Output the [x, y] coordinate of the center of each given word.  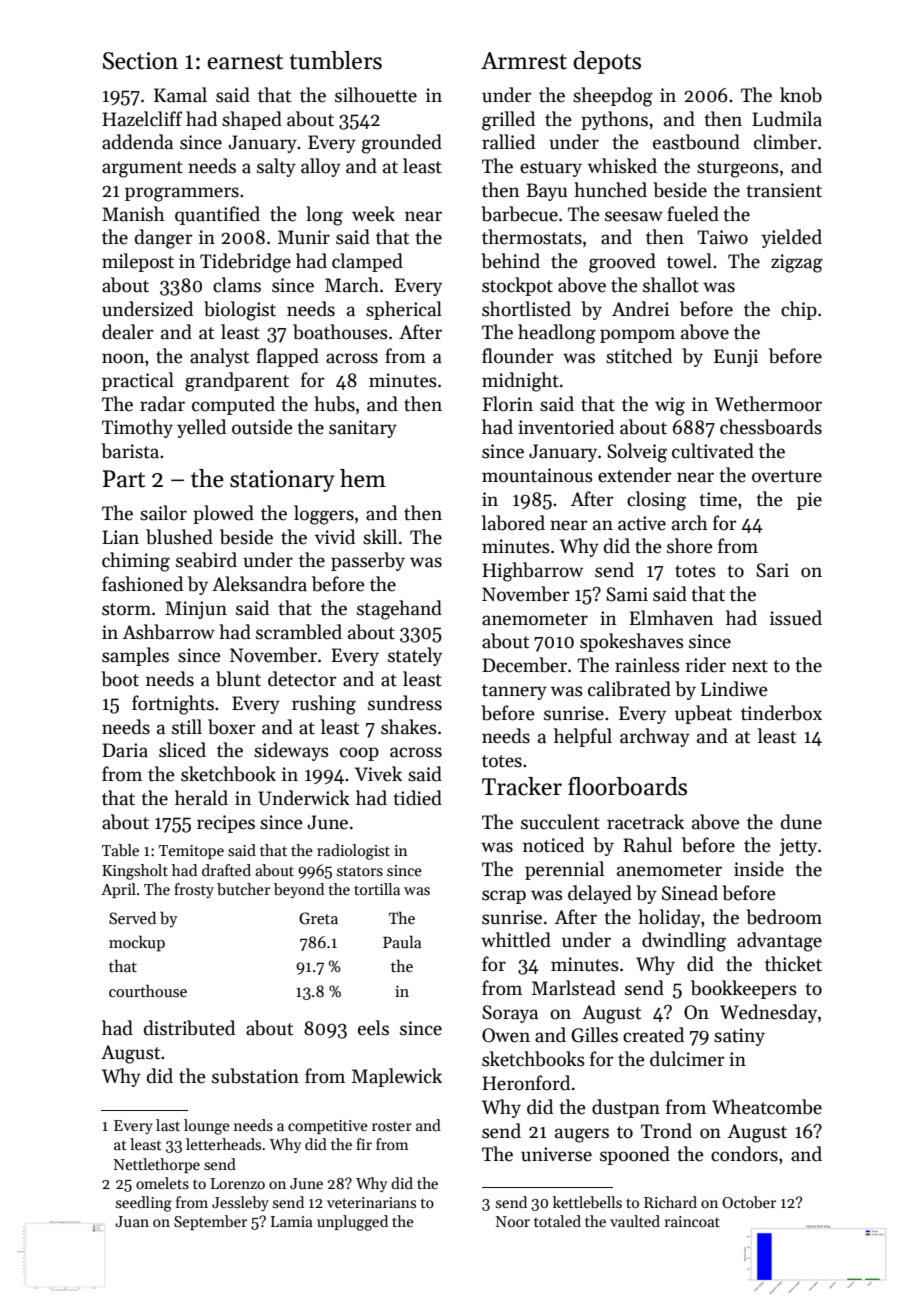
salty [276, 167]
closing [656, 501]
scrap [504, 897]
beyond [299, 890]
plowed [223, 514]
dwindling [684, 942]
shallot [671, 285]
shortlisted [526, 309]
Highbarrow [532, 572]
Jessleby [240, 1203]
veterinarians [371, 1202]
